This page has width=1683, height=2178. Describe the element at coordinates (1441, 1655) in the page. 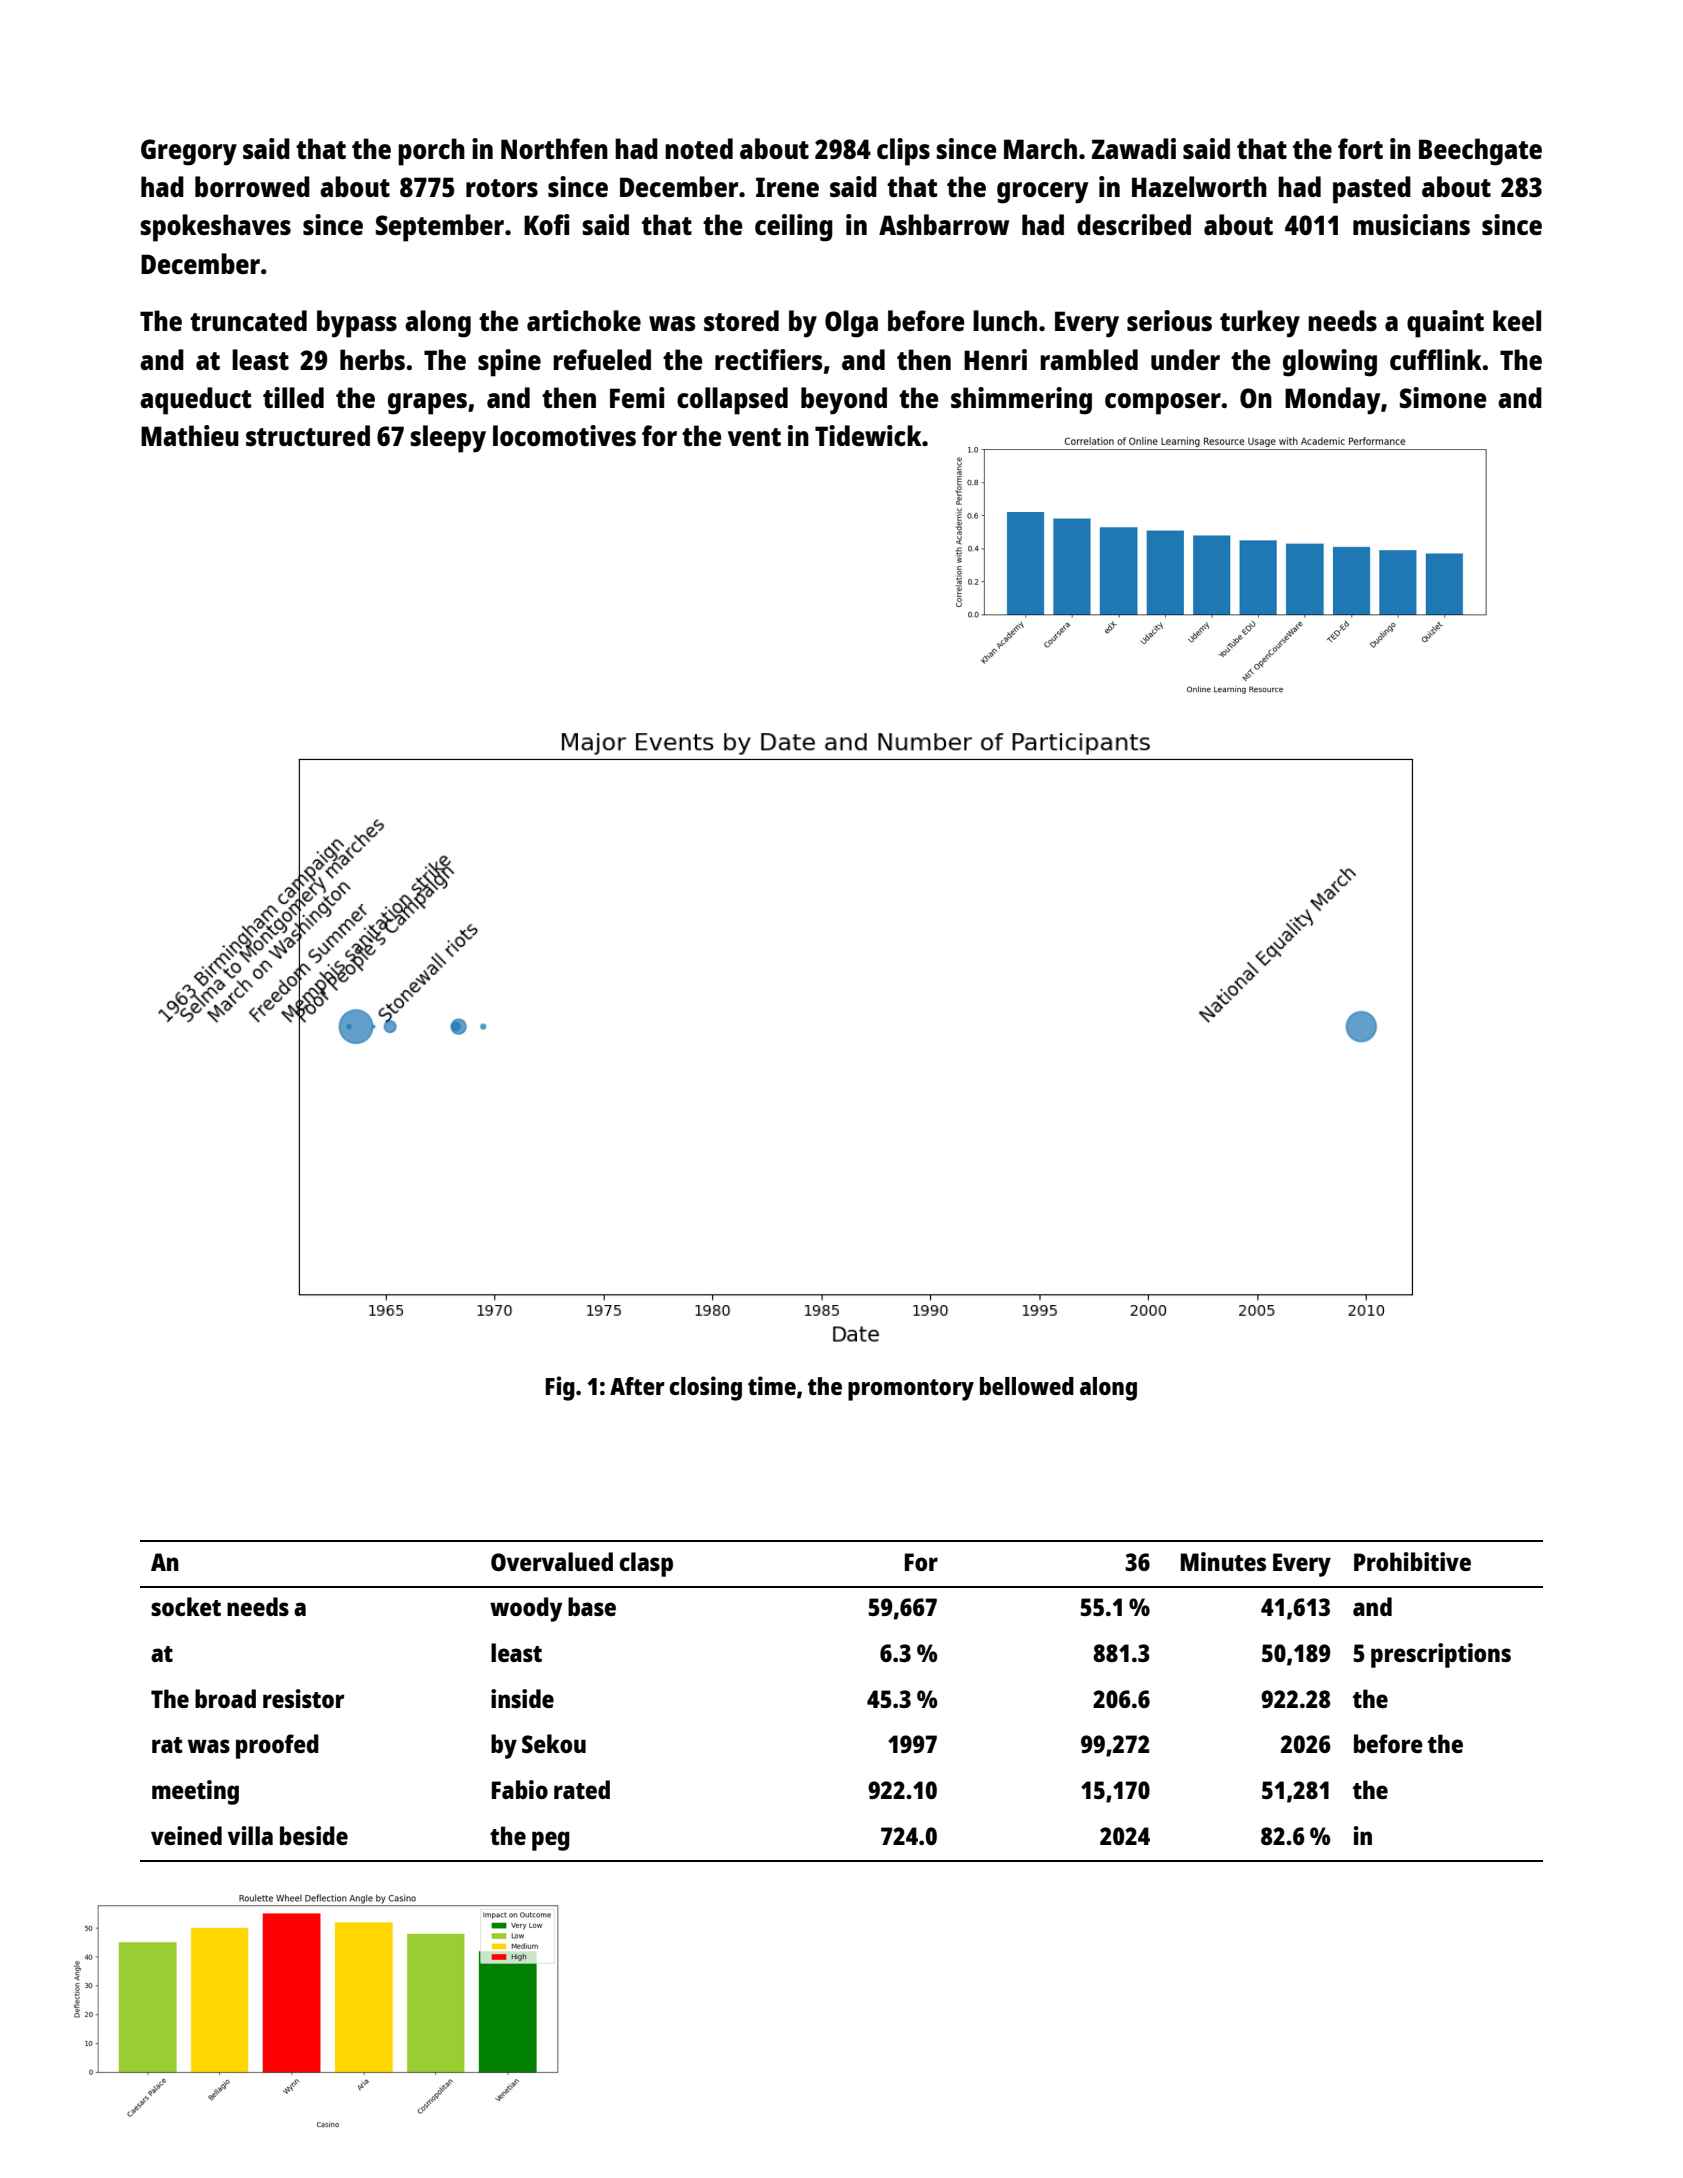

I see `prescriptions` at that location.
